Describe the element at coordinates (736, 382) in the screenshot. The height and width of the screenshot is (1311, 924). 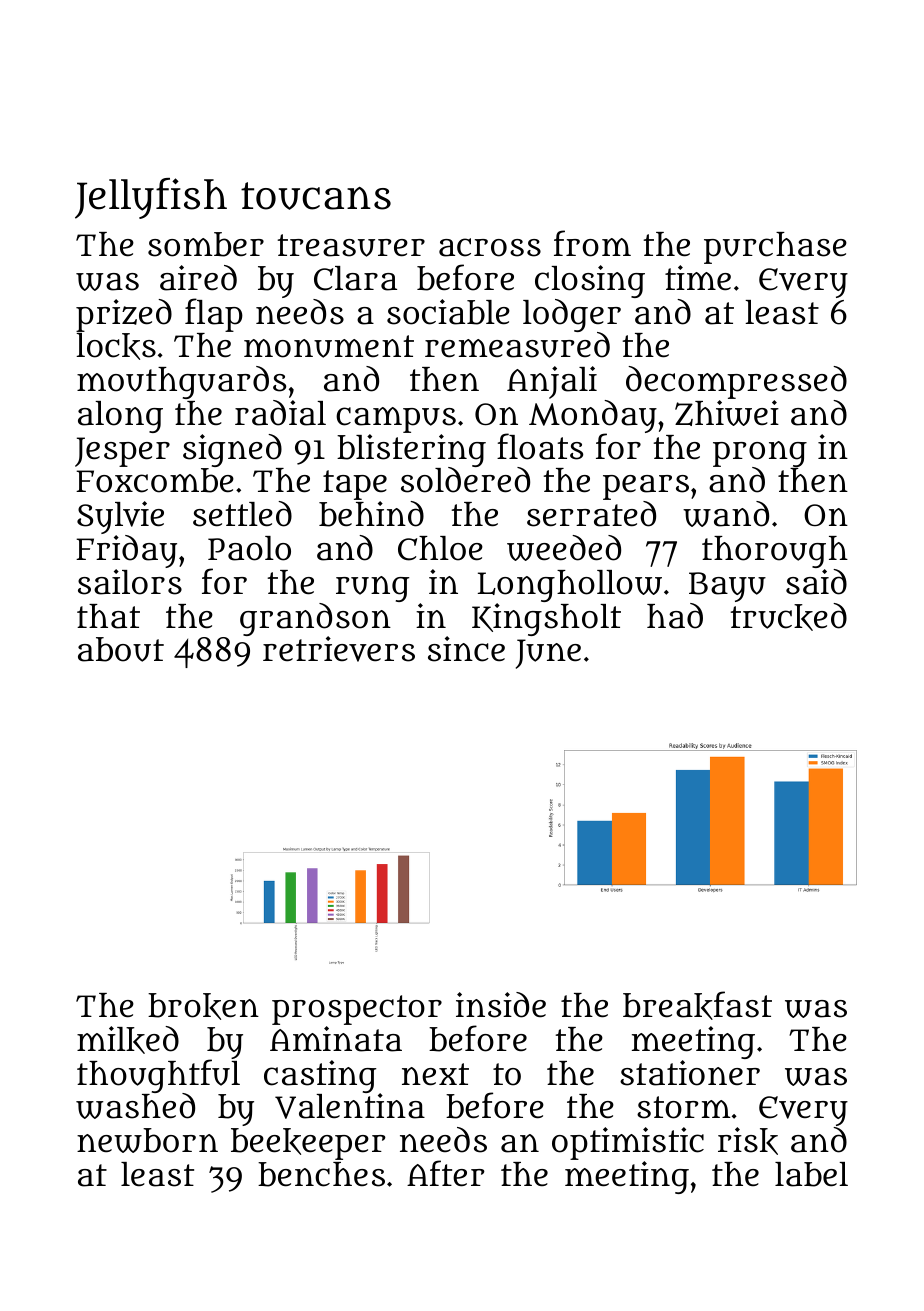
I see `decompressed` at that location.
